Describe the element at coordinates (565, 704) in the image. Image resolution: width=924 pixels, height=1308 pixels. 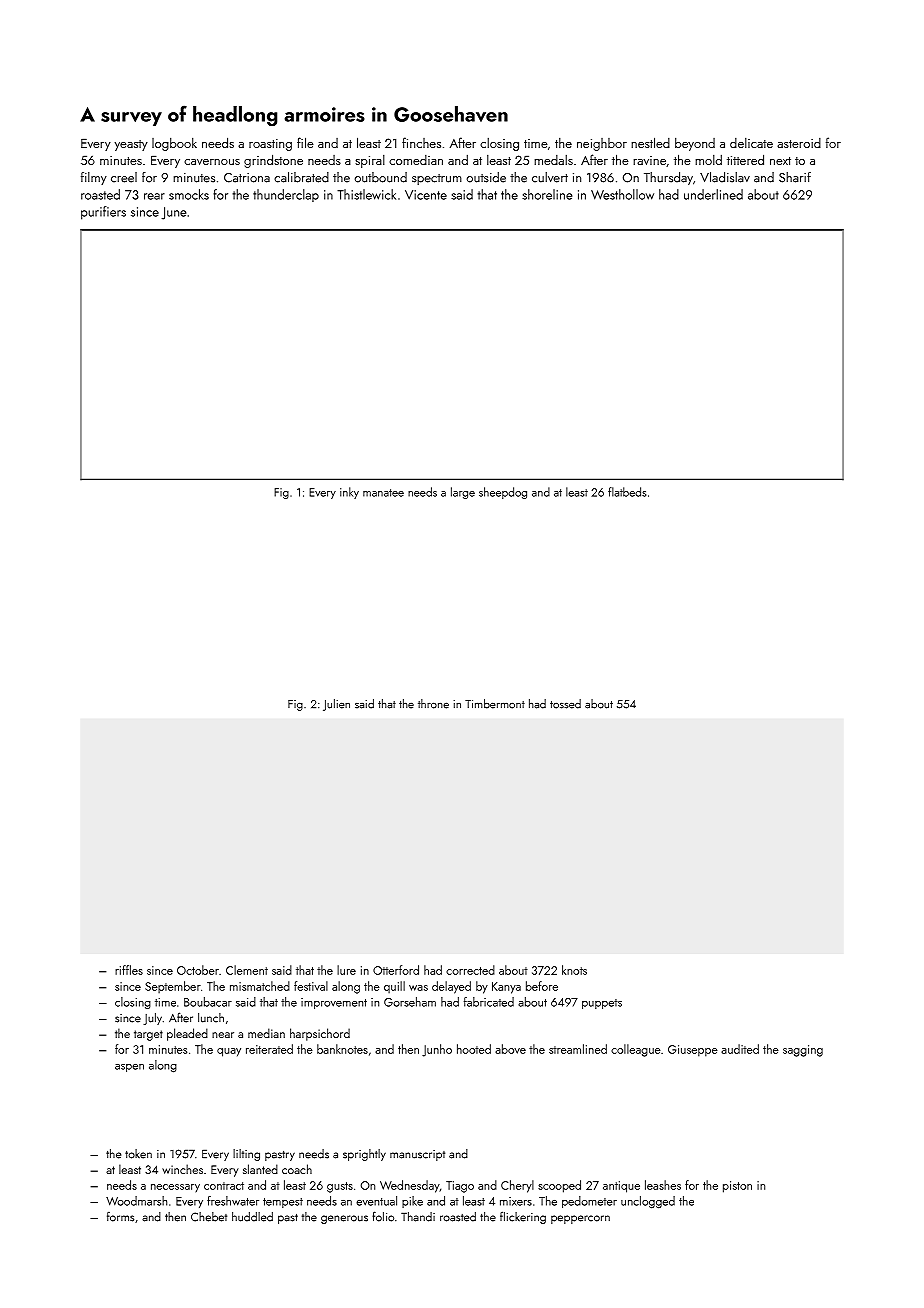
I see `tossed` at that location.
